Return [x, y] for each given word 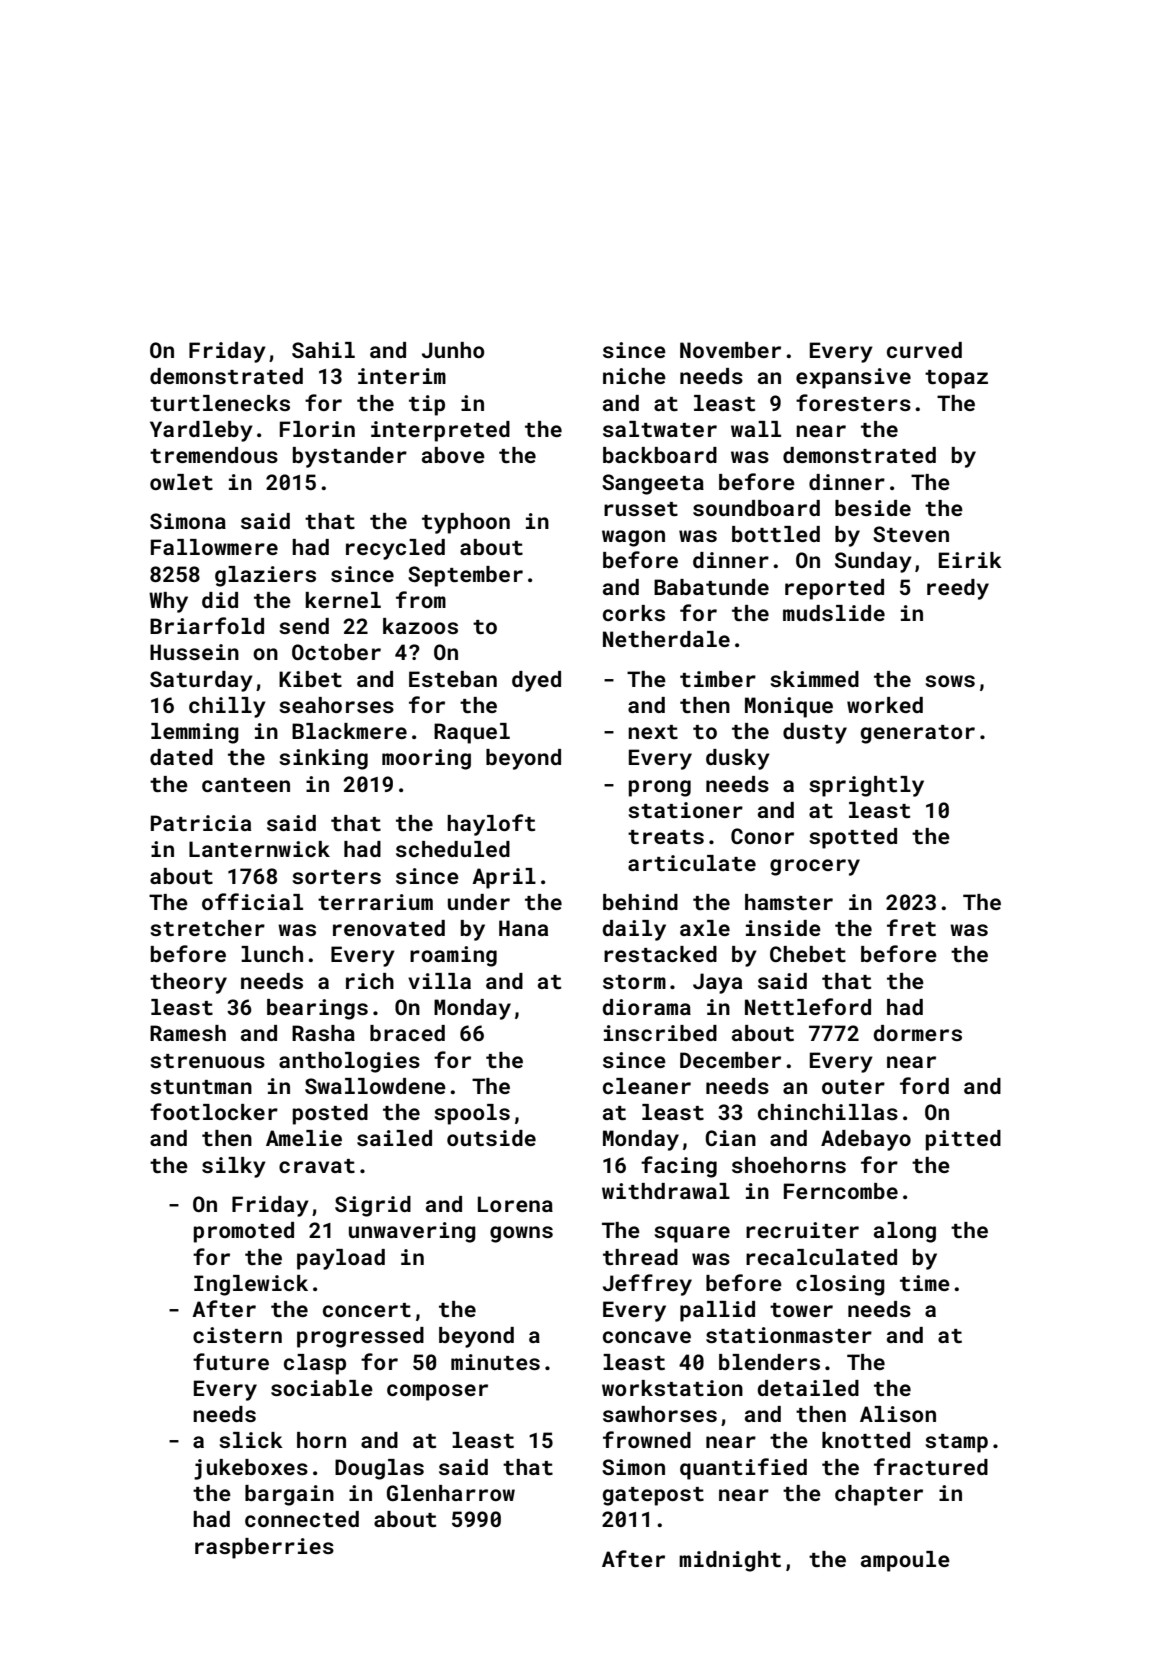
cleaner [647, 1086]
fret [911, 927]
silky [234, 1167]
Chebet [808, 954]
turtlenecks [220, 403]
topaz [956, 379]
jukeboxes [251, 1469]
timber [718, 679]
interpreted [440, 431]
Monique [789, 707]
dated [181, 757]
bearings [317, 1009]
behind [640, 902]
